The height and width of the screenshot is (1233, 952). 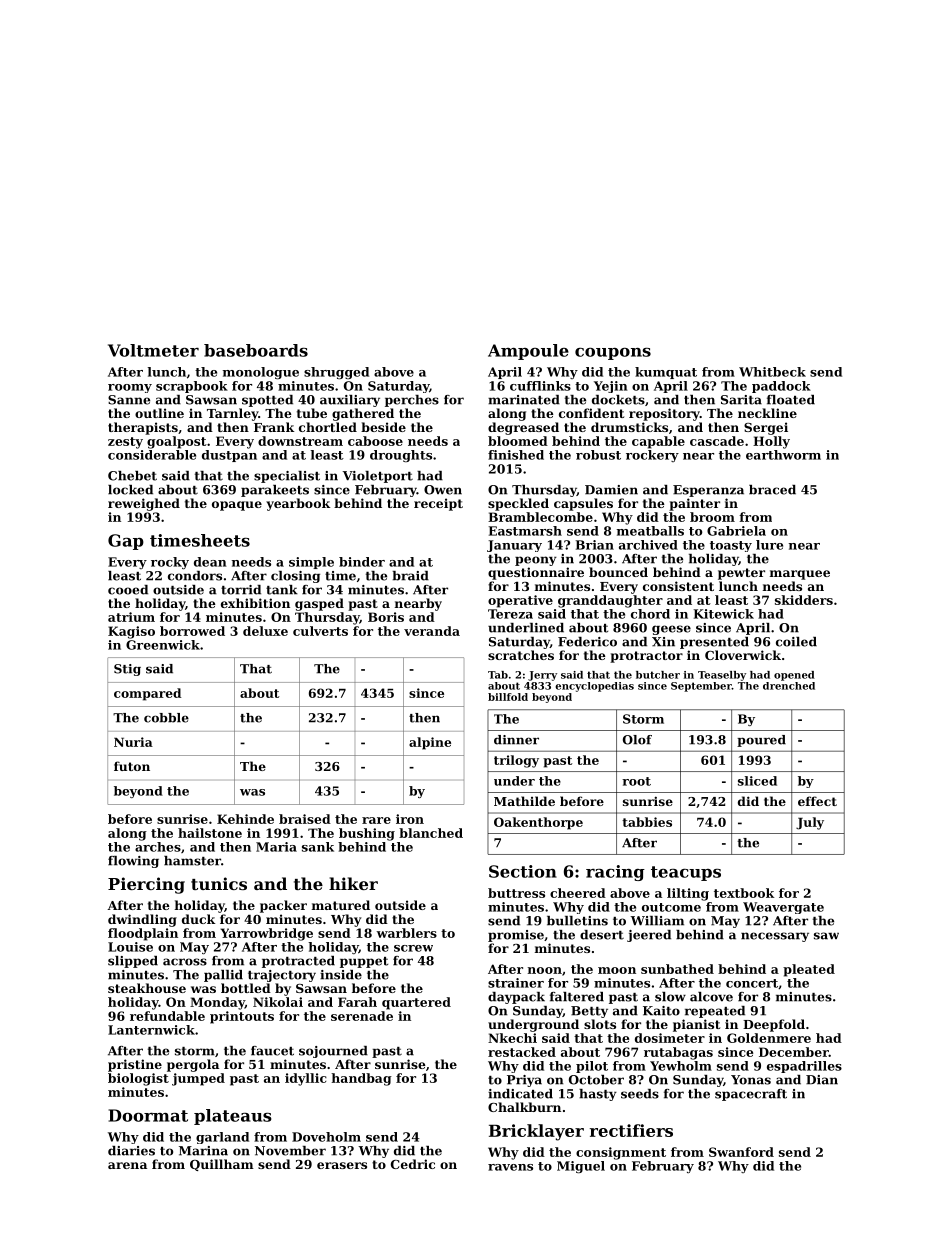 I want to click on coupons, so click(x=613, y=353).
